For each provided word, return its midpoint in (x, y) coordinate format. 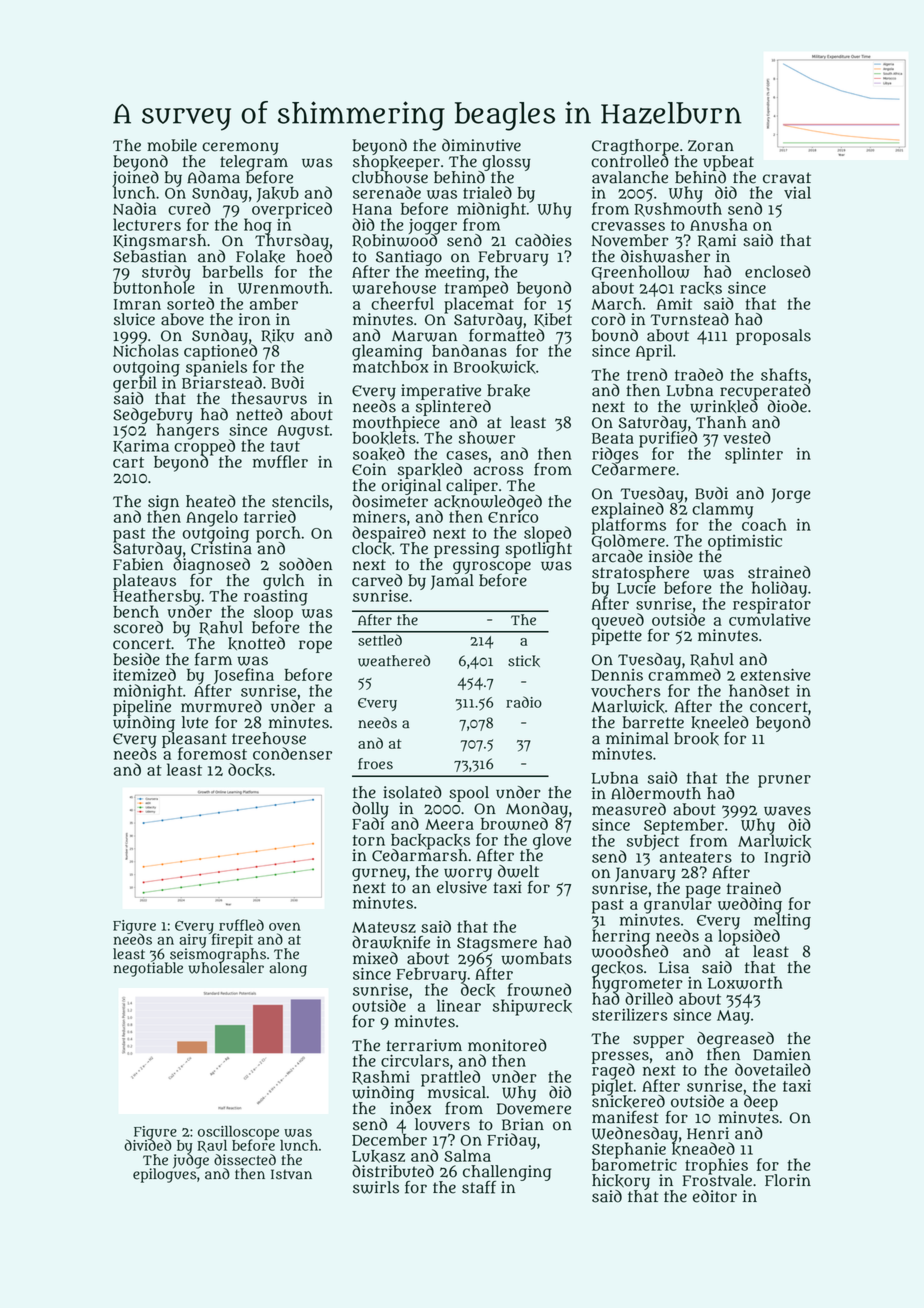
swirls (376, 1187)
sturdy (166, 273)
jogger (433, 226)
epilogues (165, 1175)
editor (715, 1196)
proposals (773, 337)
